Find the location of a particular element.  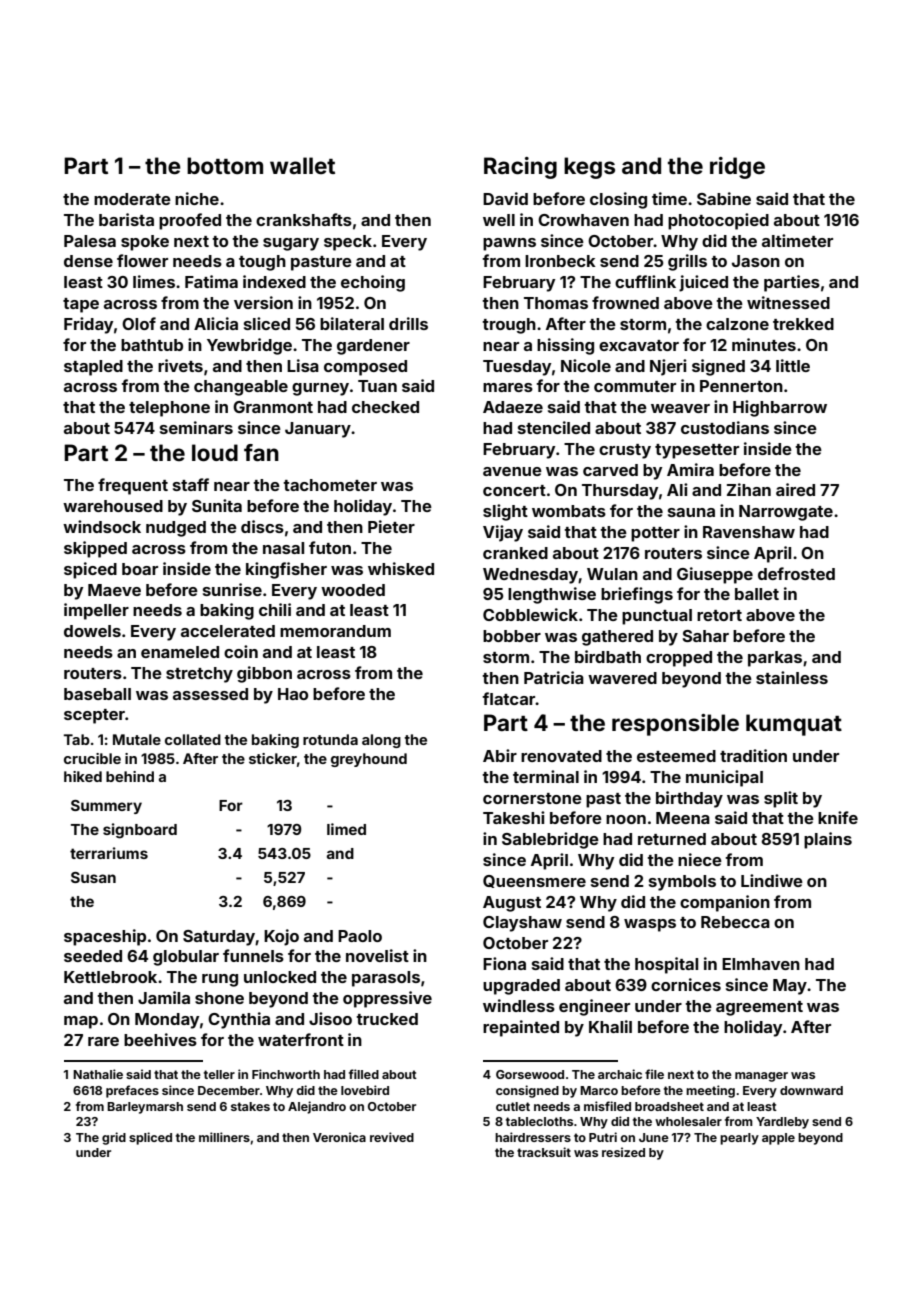

Racing is located at coordinates (520, 168).
